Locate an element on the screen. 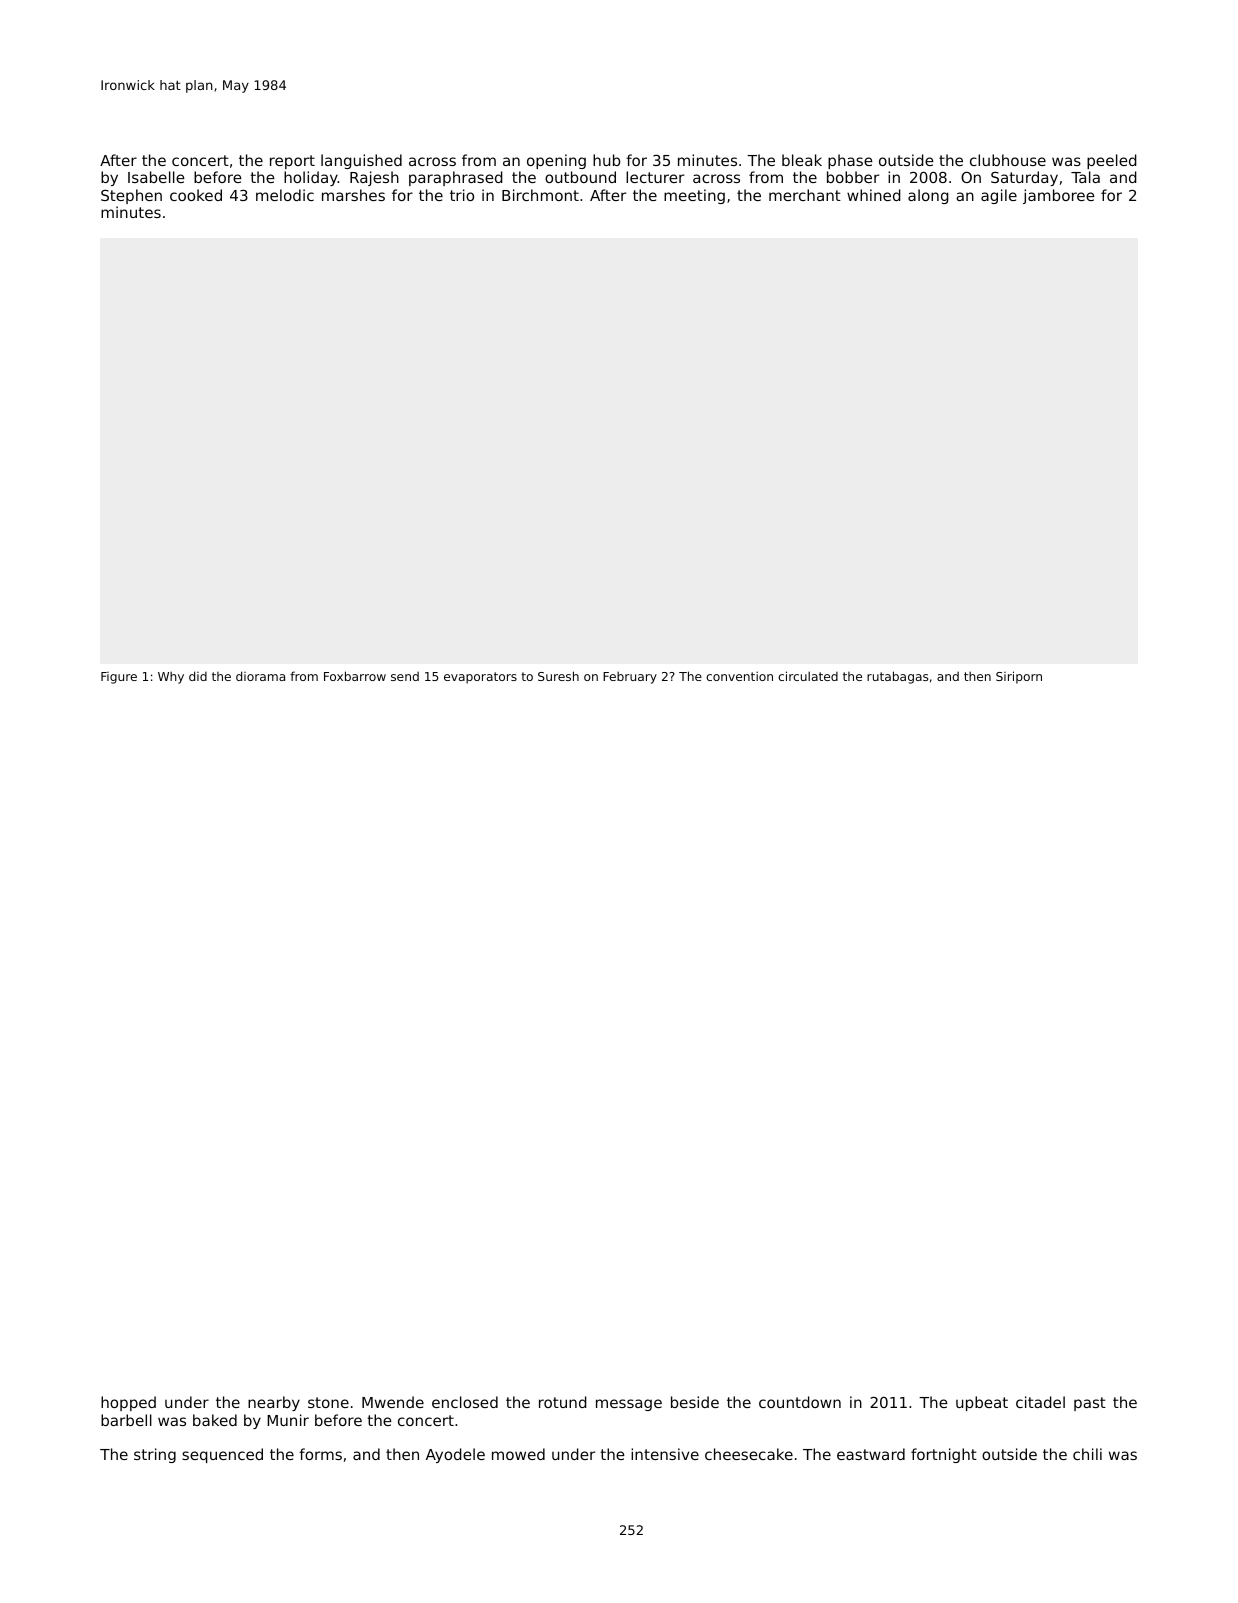 Image resolution: width=1238 pixels, height=1603 pixels. Siriporn is located at coordinates (1019, 677).
